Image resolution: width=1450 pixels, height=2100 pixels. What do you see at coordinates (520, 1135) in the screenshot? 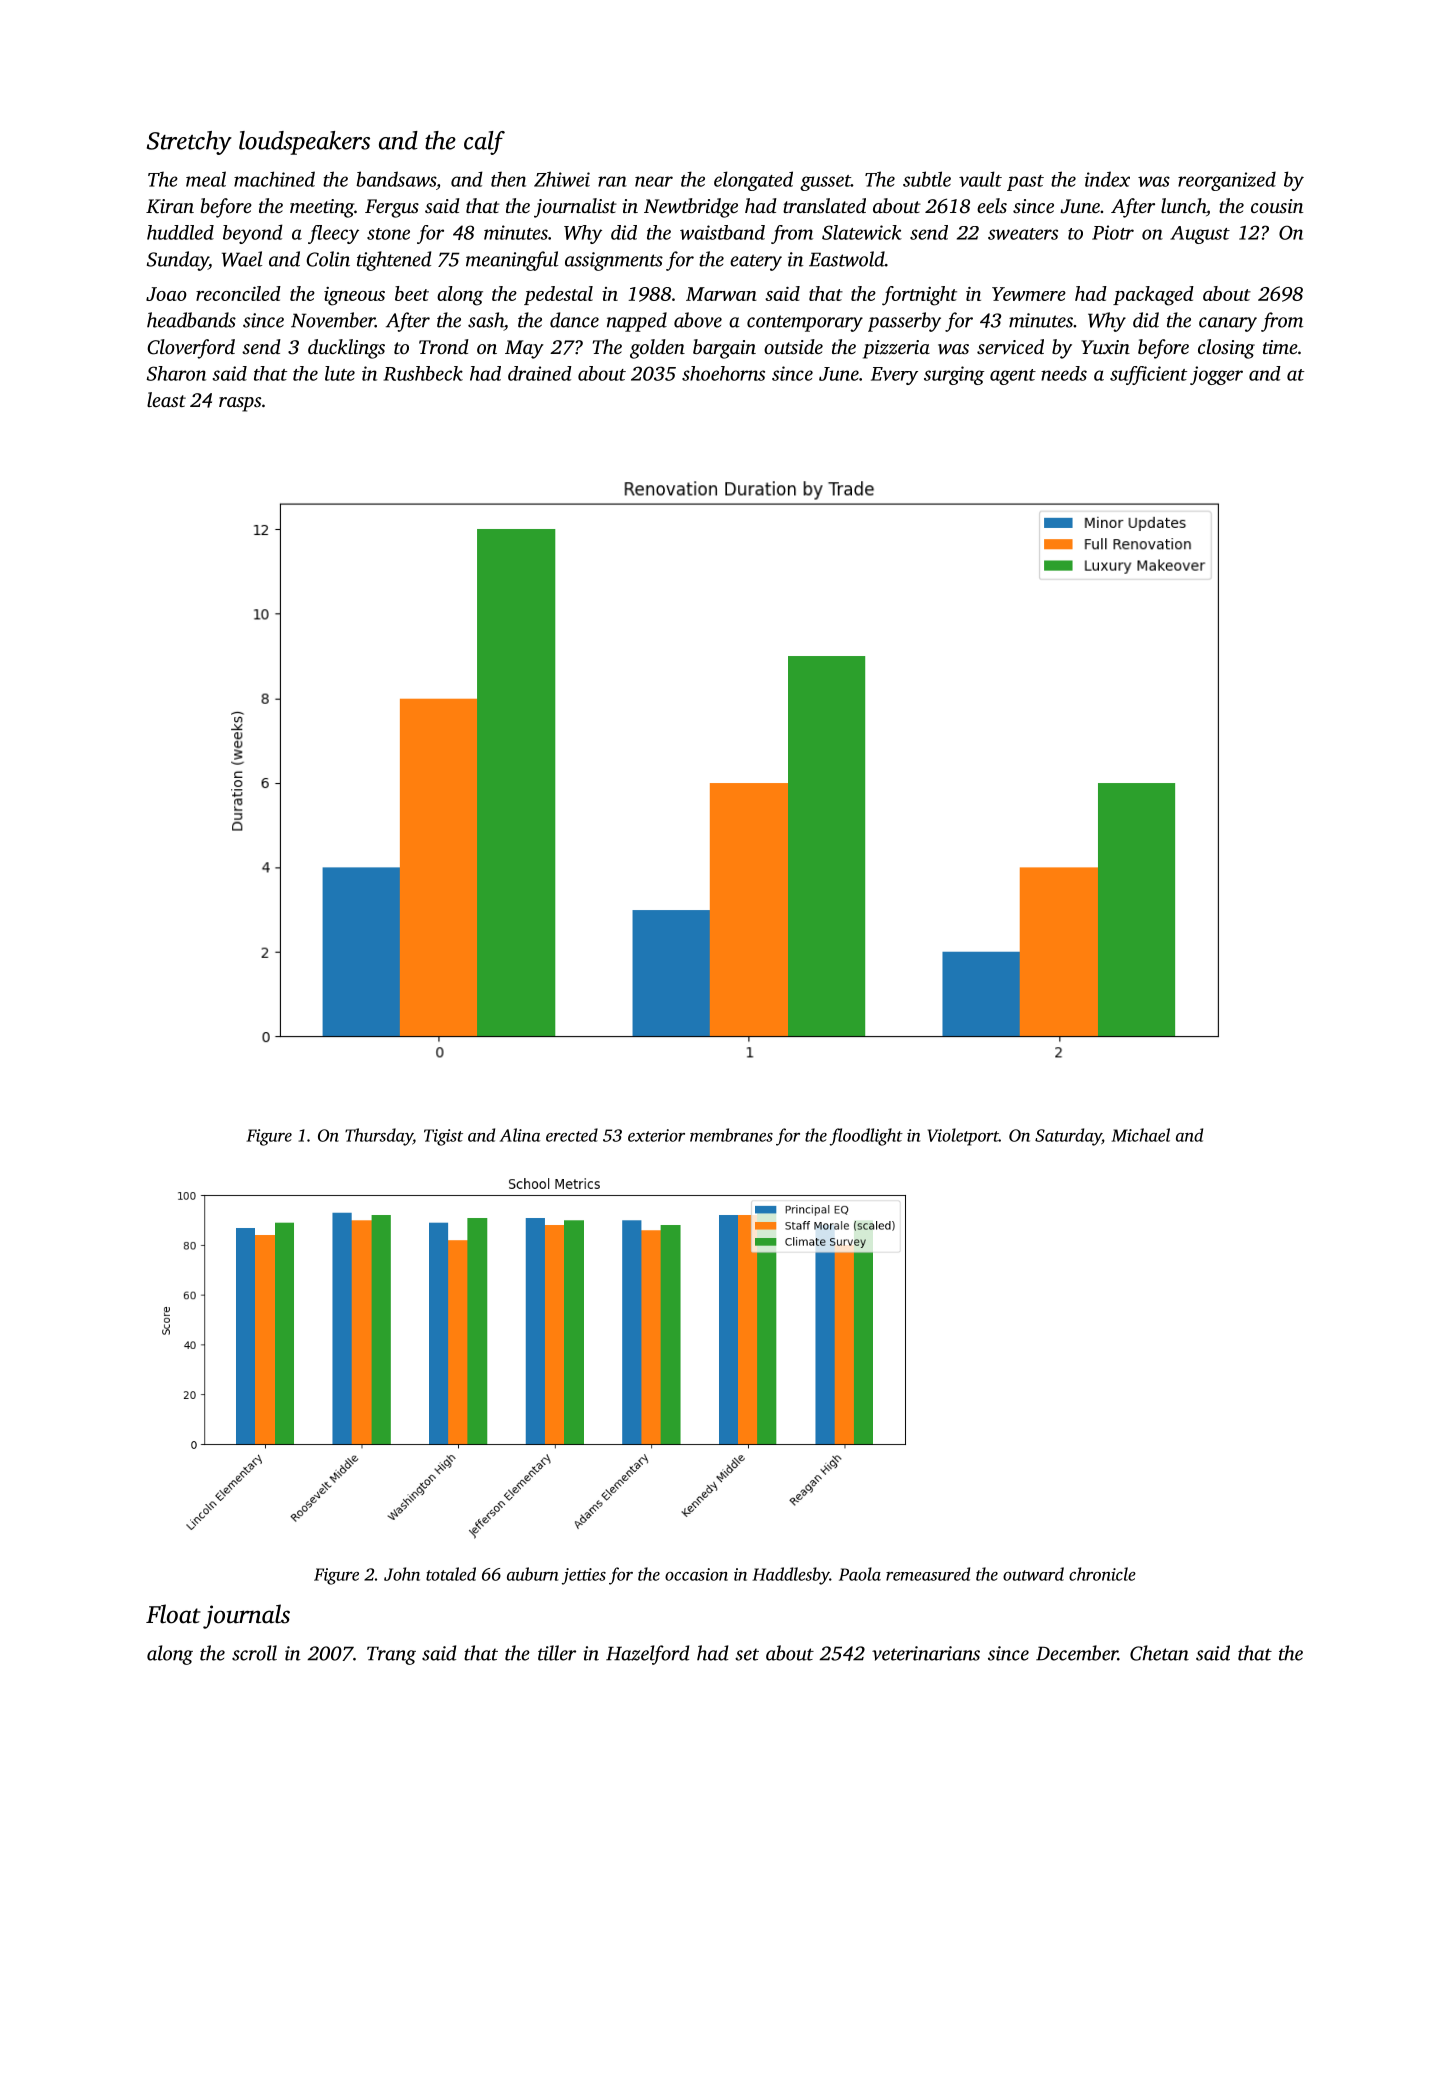
I see `Alina` at bounding box center [520, 1135].
